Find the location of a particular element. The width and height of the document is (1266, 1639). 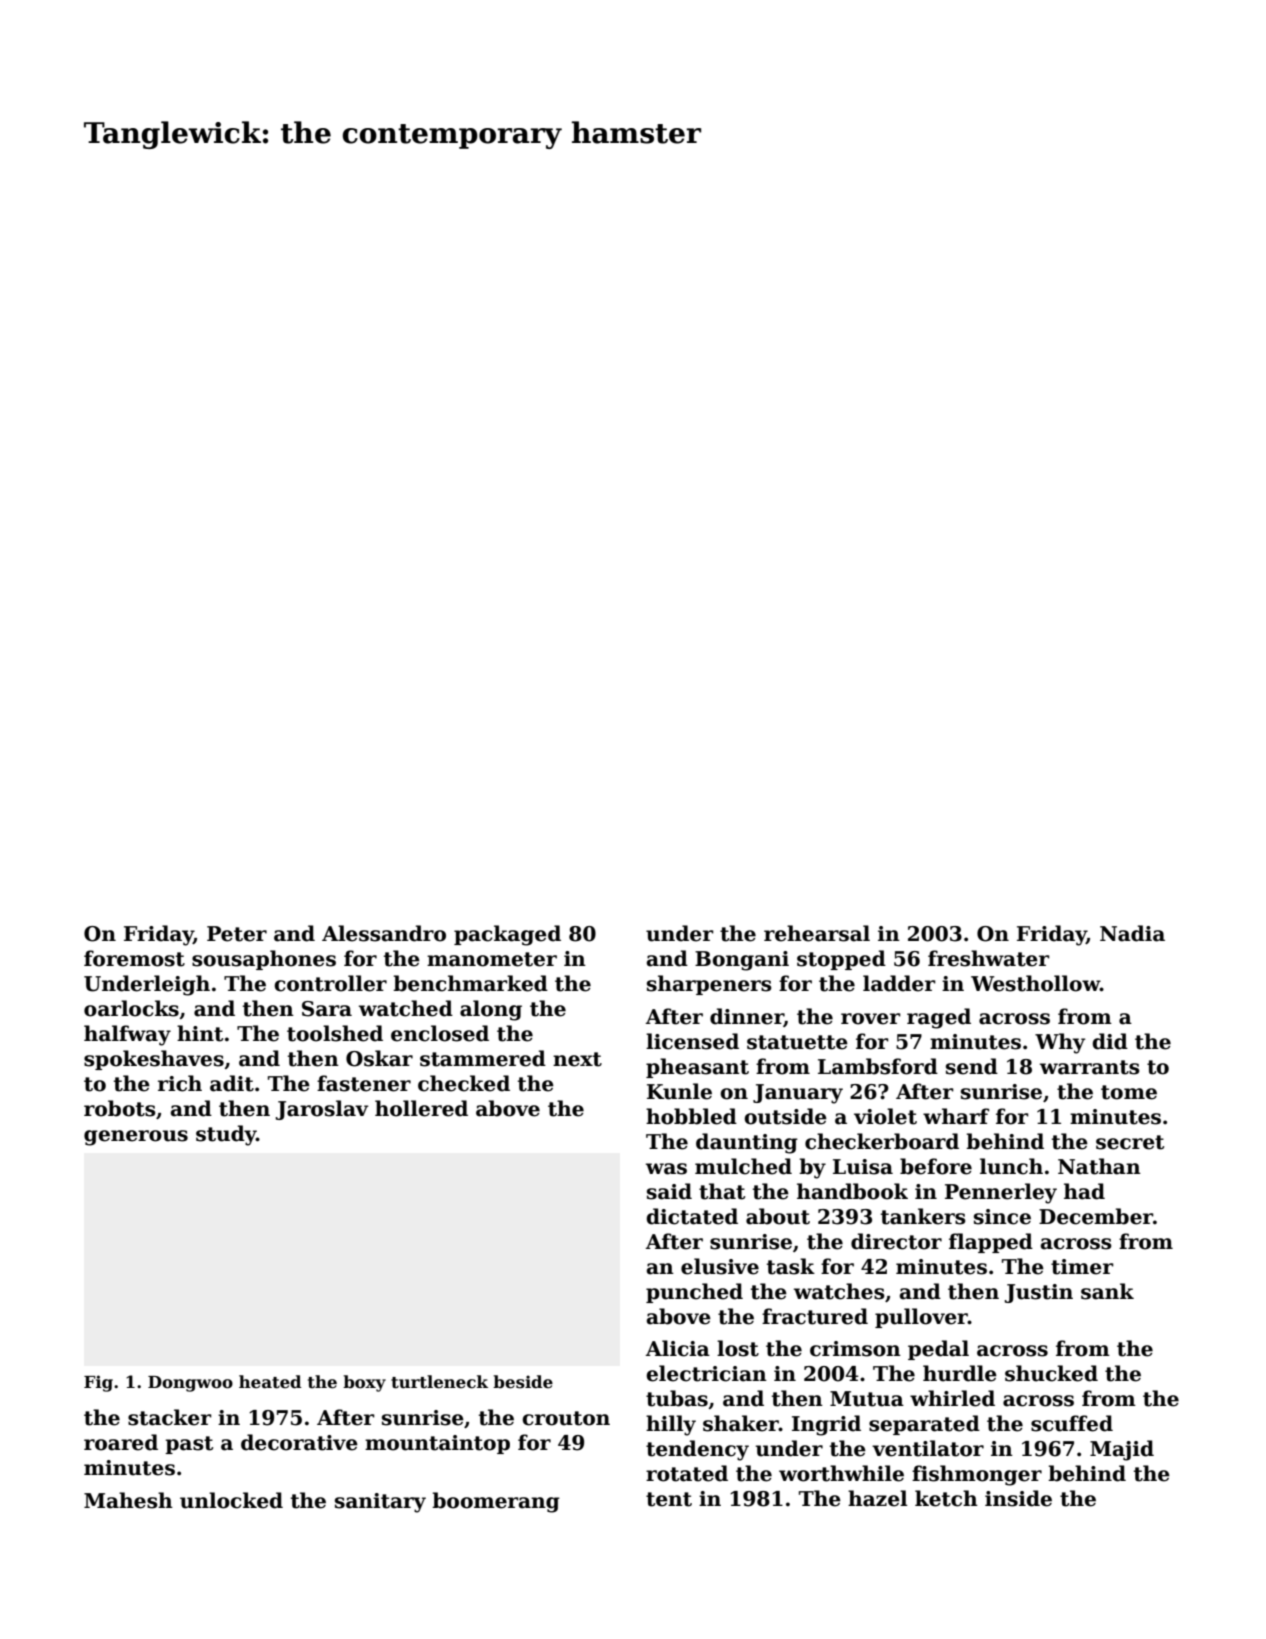

rehearsal is located at coordinates (817, 933).
